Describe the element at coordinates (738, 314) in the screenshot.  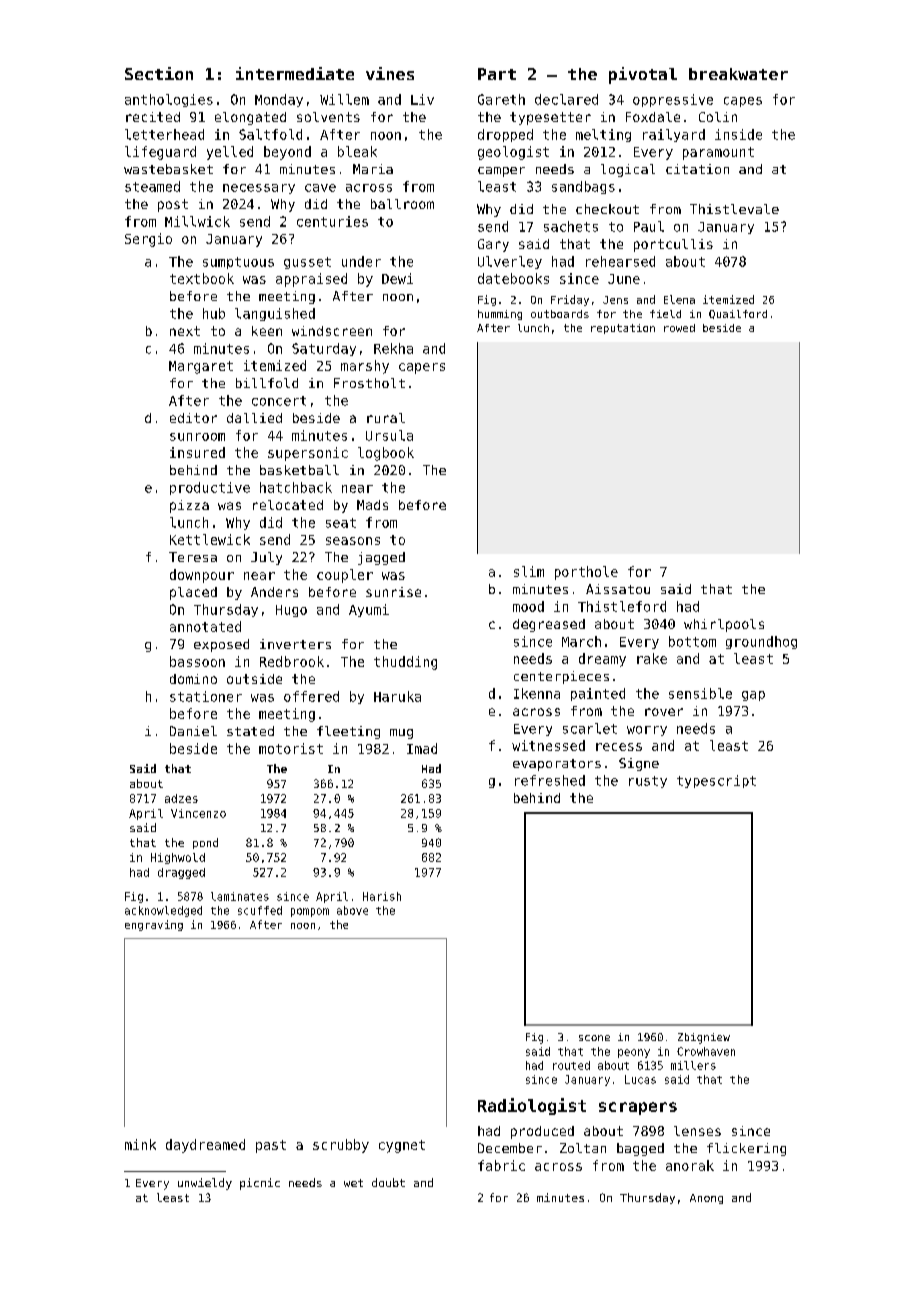
I see `Quailford` at that location.
